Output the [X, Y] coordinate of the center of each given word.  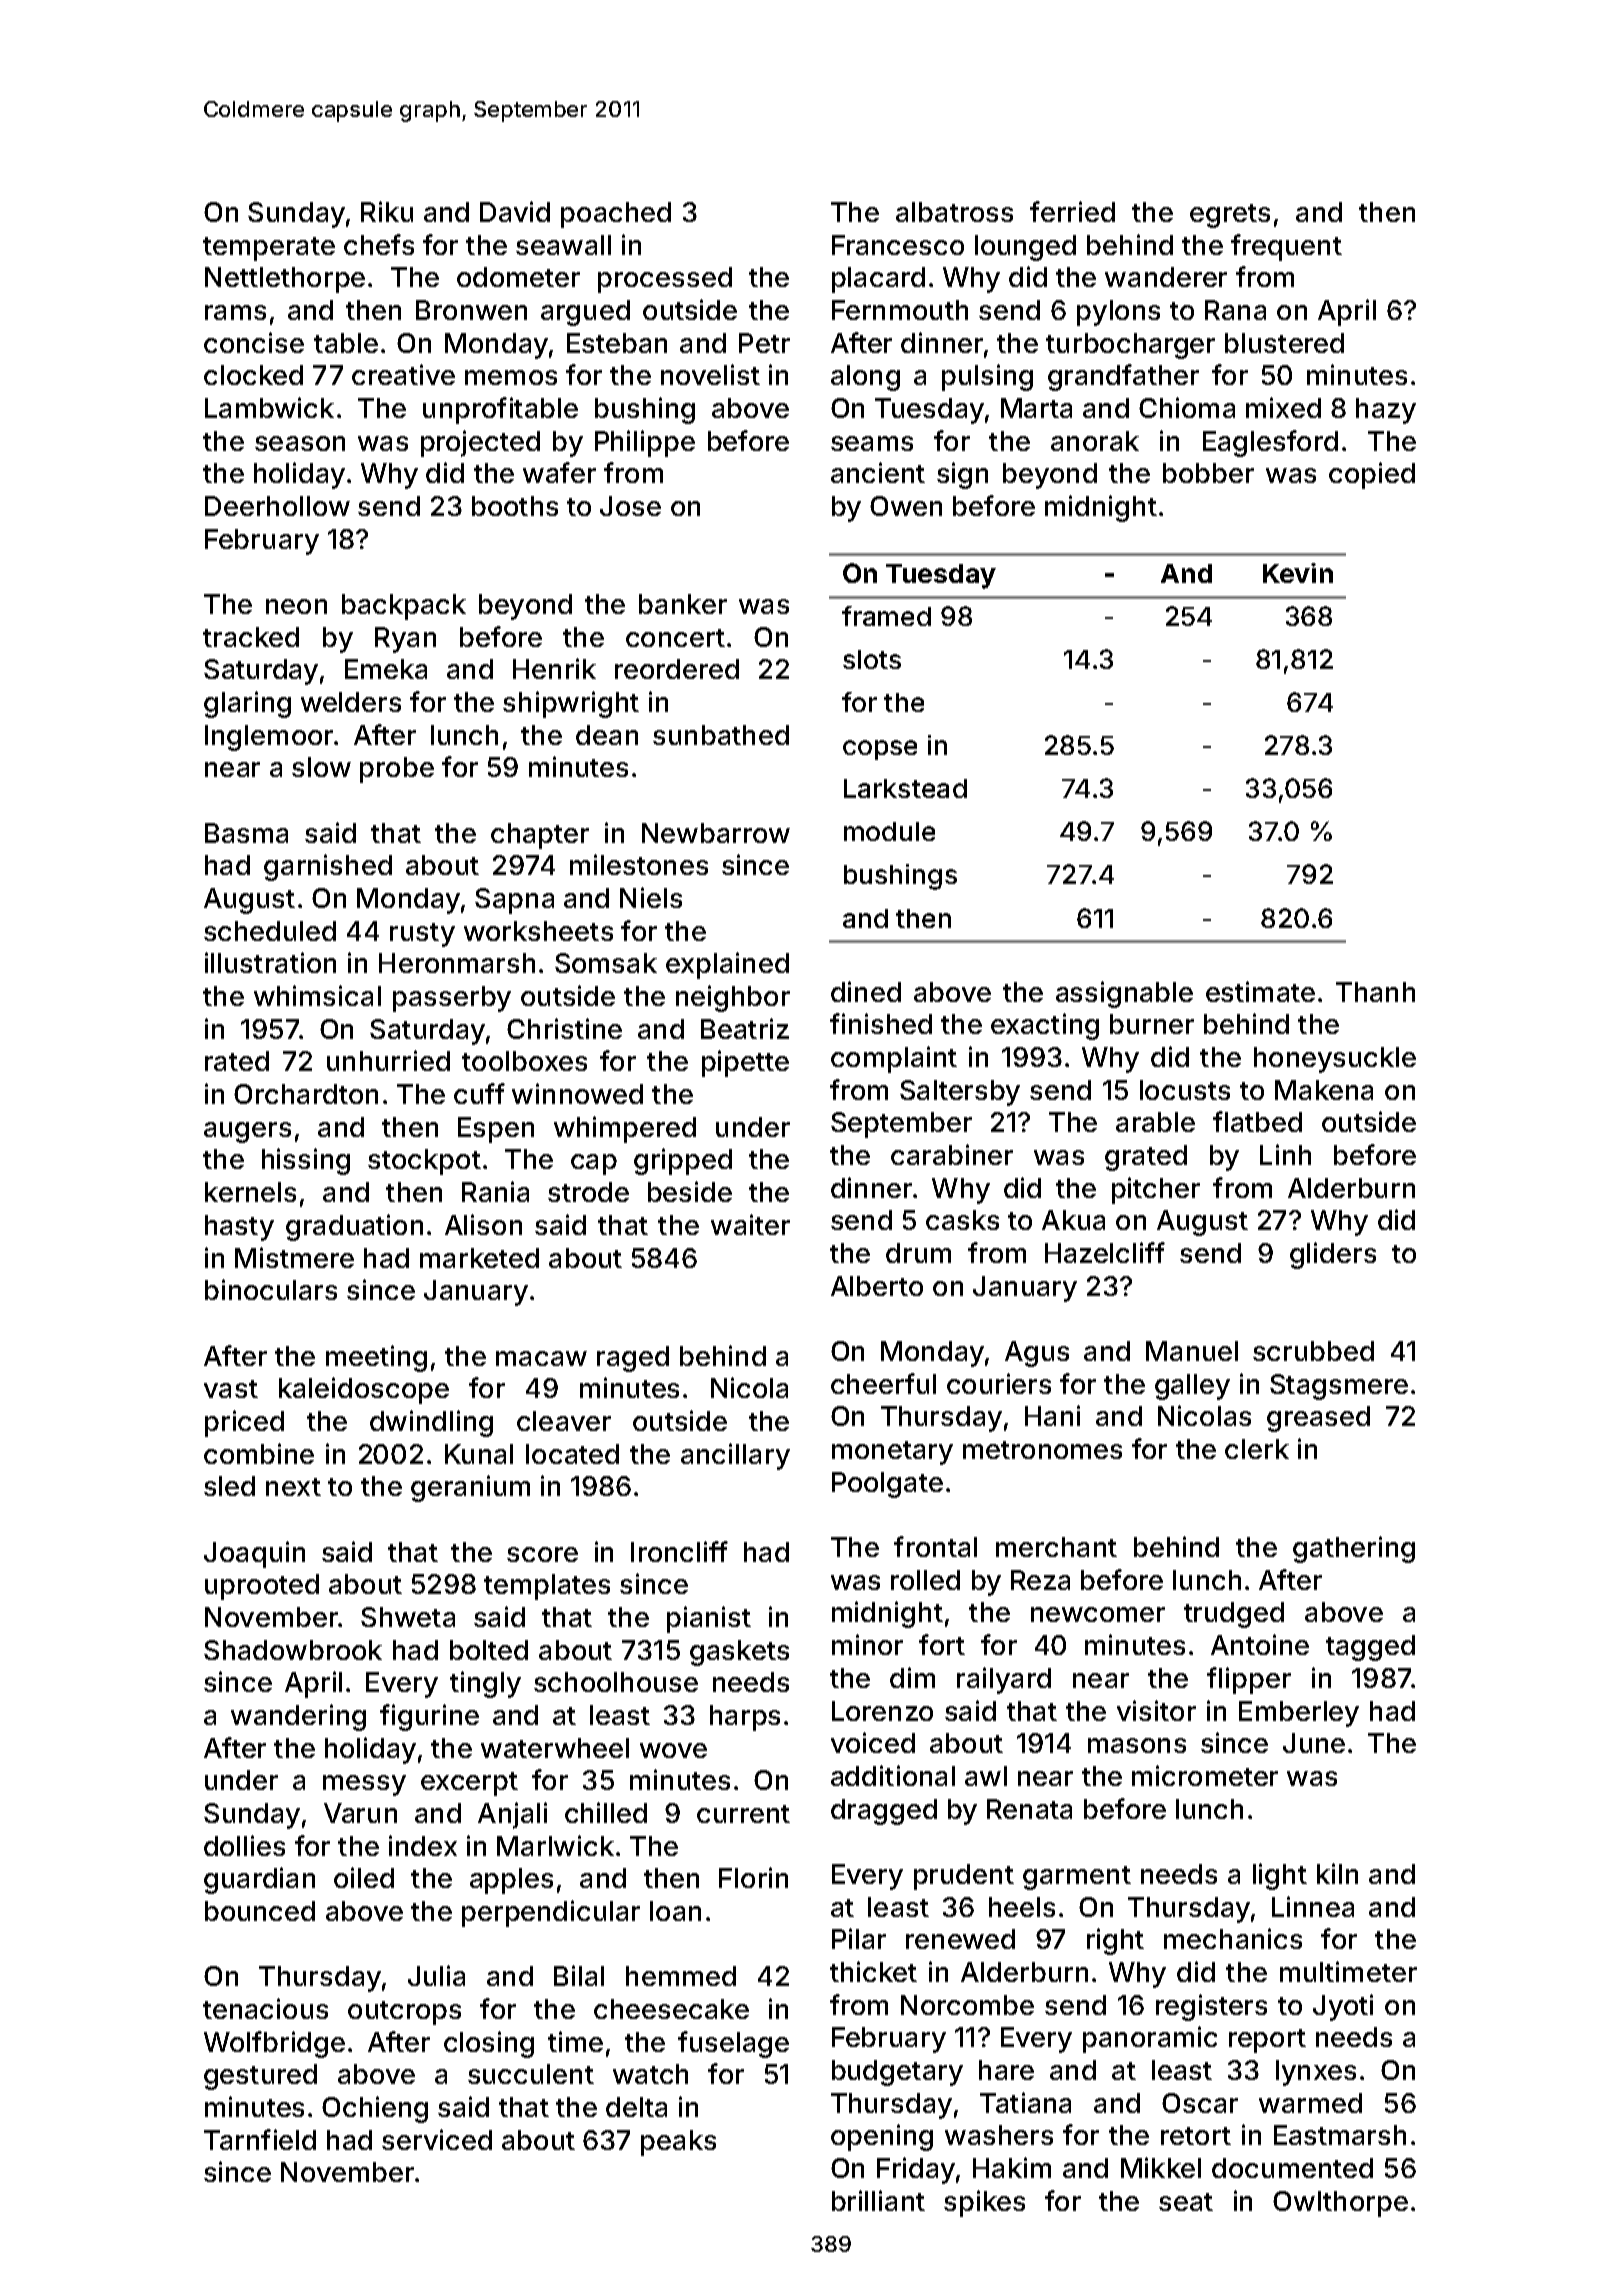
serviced [437, 2139]
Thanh [1375, 992]
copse [880, 750]
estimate [1260, 991]
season [300, 443]
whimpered [625, 1129]
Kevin [1298, 573]
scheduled [270, 931]
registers [1211, 2007]
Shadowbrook [293, 1650]
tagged [1370, 1648]
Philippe [645, 443]
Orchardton [306, 1094]
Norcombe [967, 2005]
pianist [709, 1619]
